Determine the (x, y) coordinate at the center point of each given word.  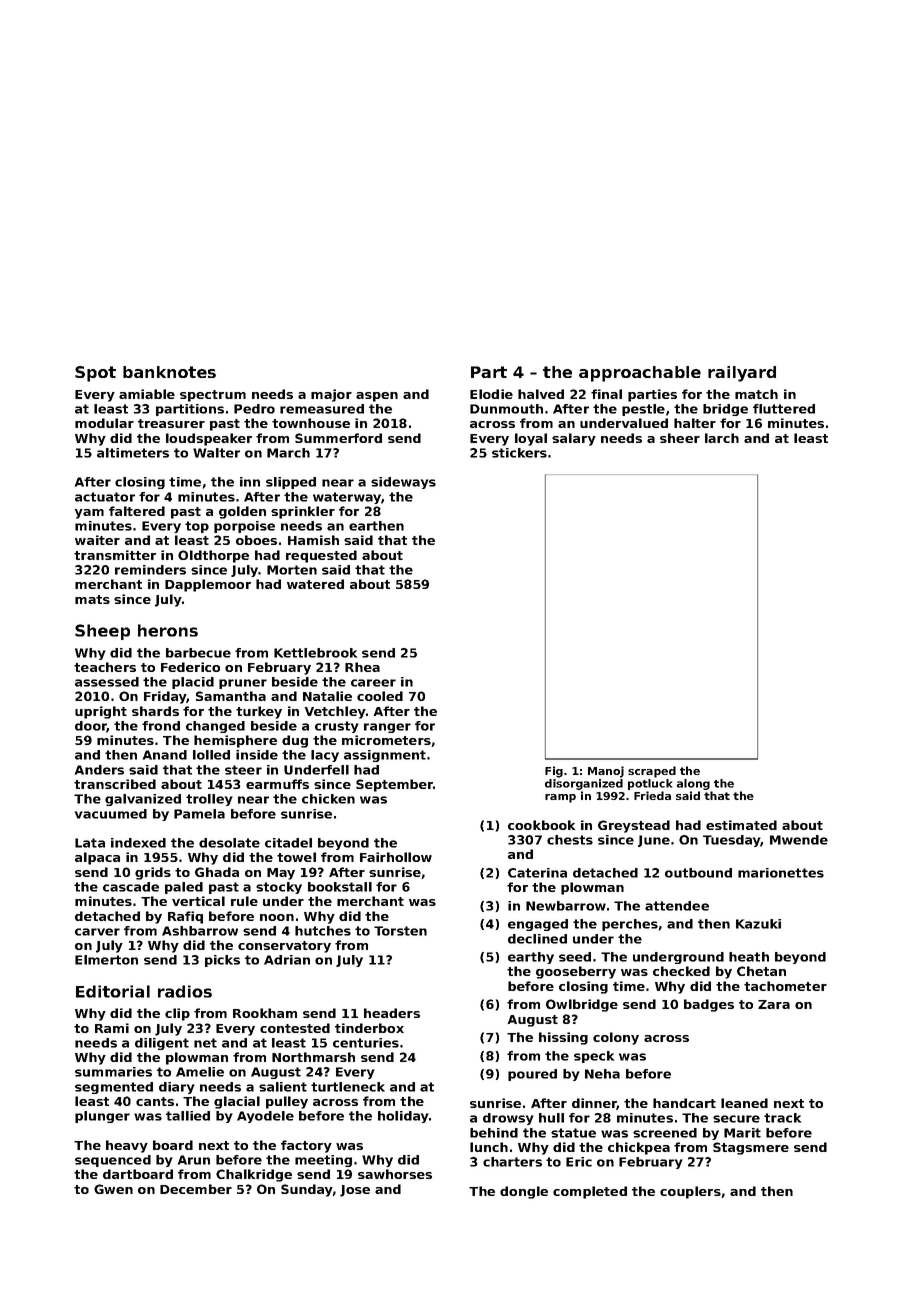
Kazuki (758, 924)
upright (101, 712)
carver (97, 932)
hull (551, 1118)
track (782, 1118)
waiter (97, 540)
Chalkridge (254, 1175)
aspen (377, 397)
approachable (640, 374)
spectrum (213, 396)
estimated (741, 825)
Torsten (400, 931)
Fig (554, 772)
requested (321, 556)
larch (722, 438)
